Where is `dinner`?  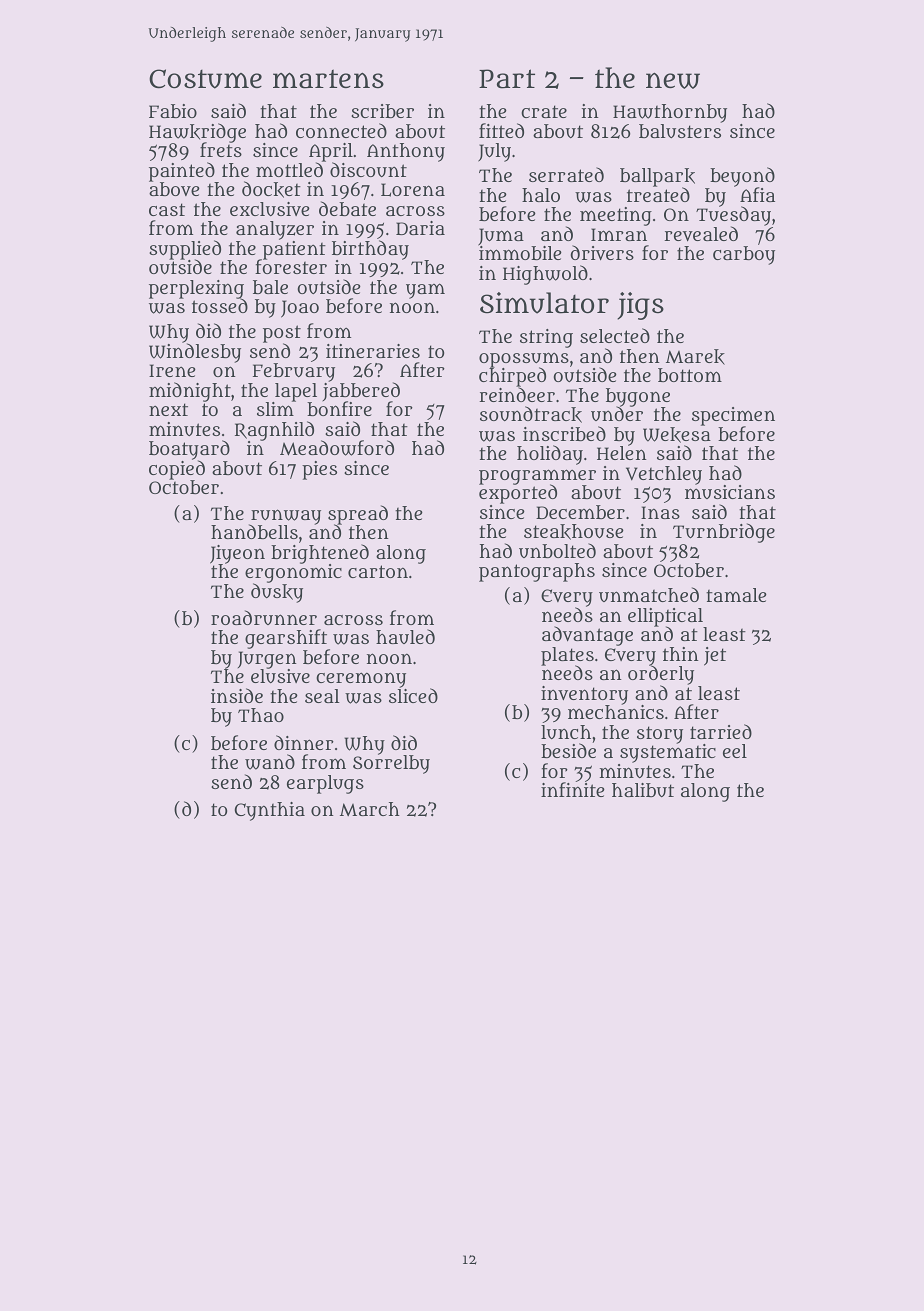 dinner is located at coordinates (304, 742).
